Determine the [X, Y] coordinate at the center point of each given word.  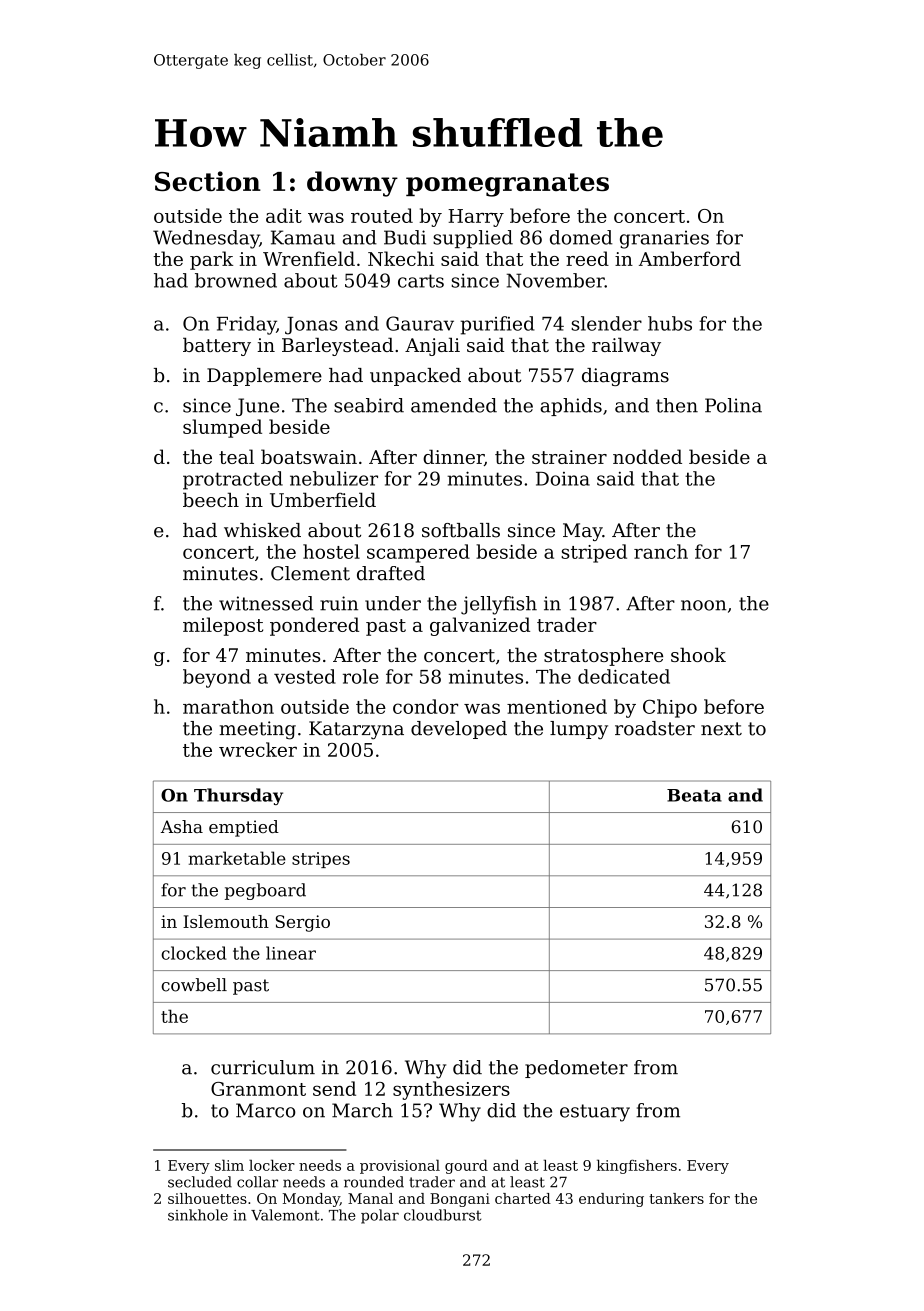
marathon [228, 706]
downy [352, 184]
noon [704, 605]
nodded [647, 456]
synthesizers [451, 1090]
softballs [461, 530]
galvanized [480, 626]
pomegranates [507, 185]
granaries [664, 239]
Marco [266, 1110]
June [257, 407]
